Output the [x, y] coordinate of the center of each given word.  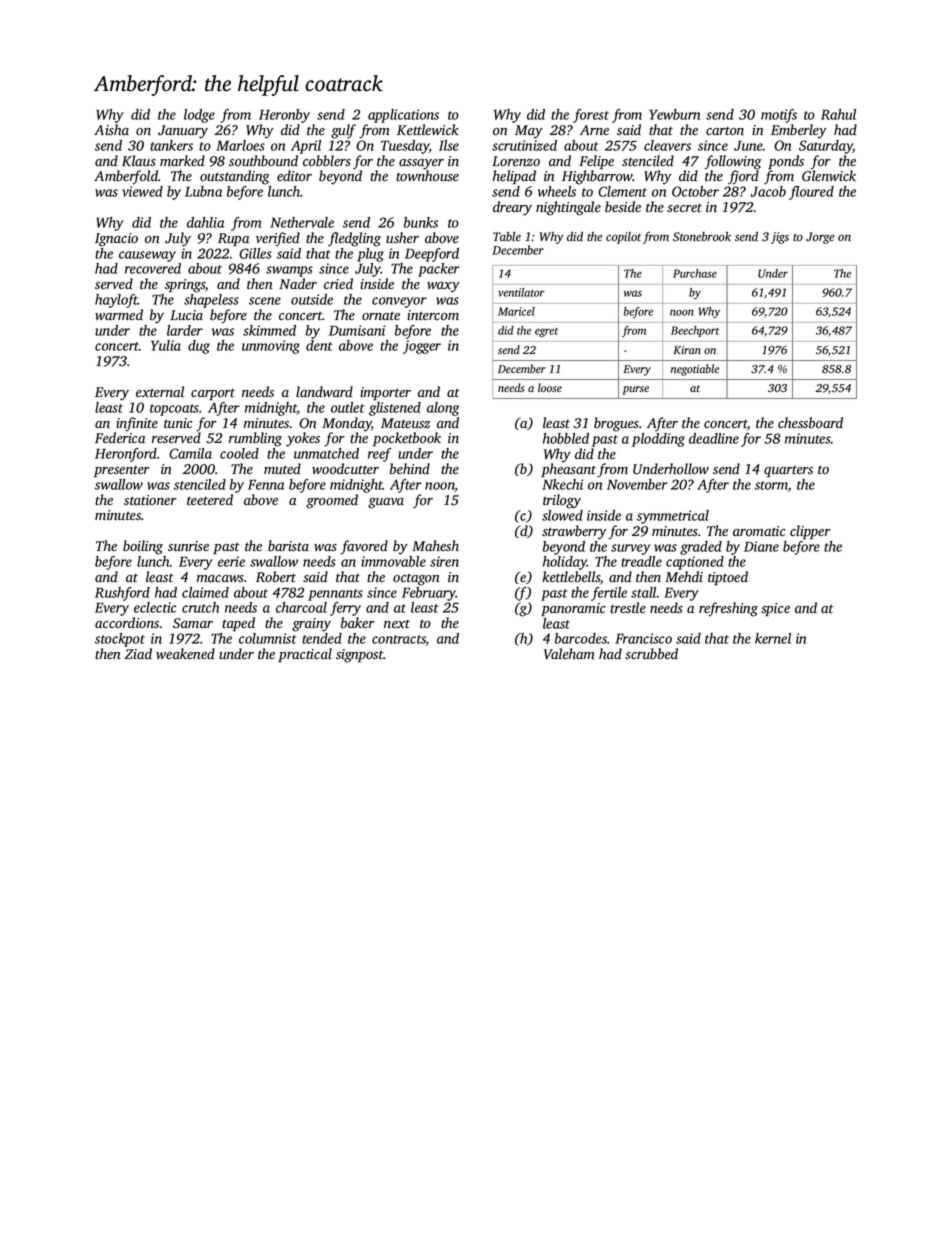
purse [635, 390]
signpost [360, 656]
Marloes [240, 145]
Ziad [138, 653]
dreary [512, 208]
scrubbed [651, 654]
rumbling [255, 439]
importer [385, 393]
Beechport [695, 331]
